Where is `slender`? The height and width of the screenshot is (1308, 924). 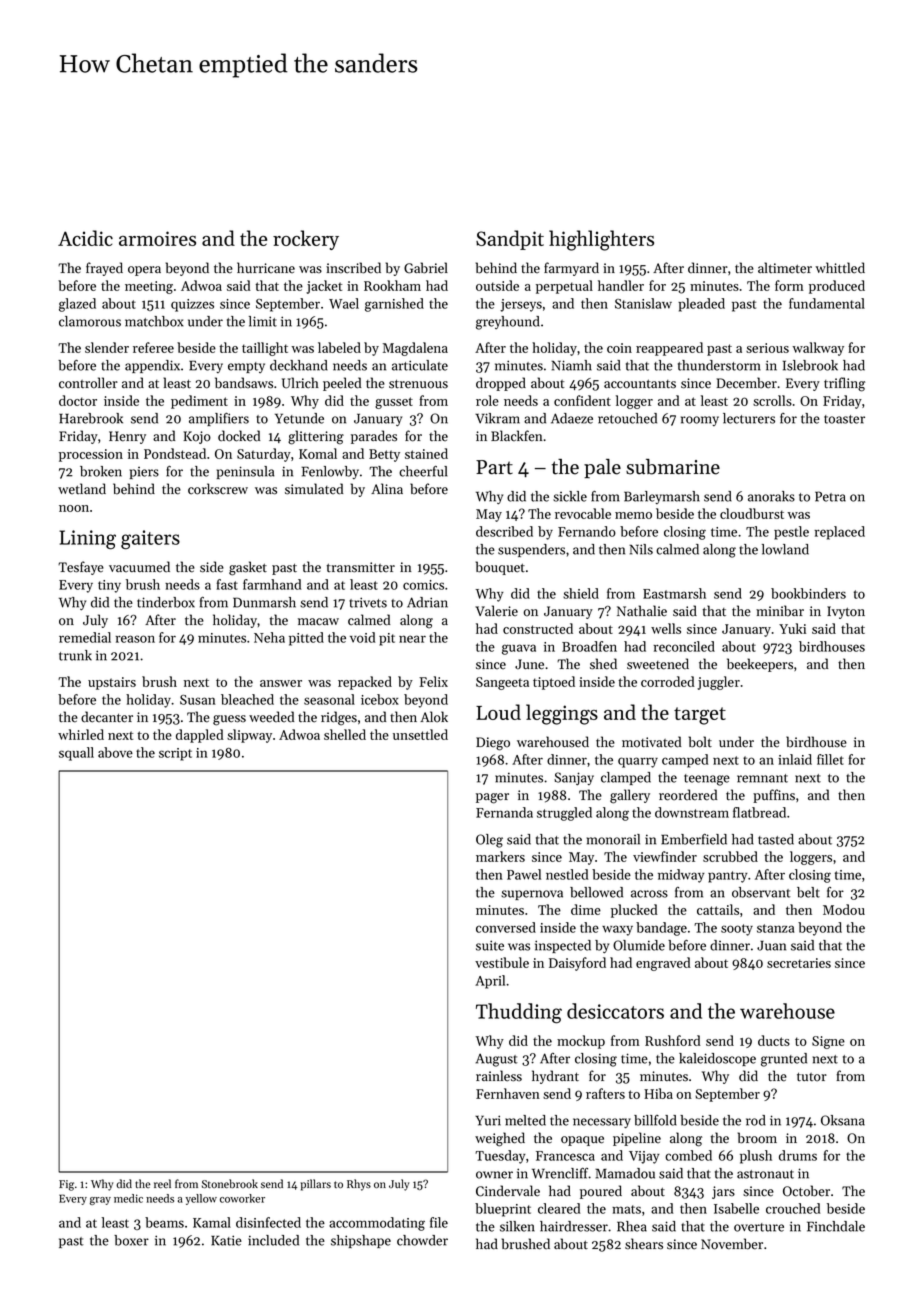 slender is located at coordinates (107, 347).
